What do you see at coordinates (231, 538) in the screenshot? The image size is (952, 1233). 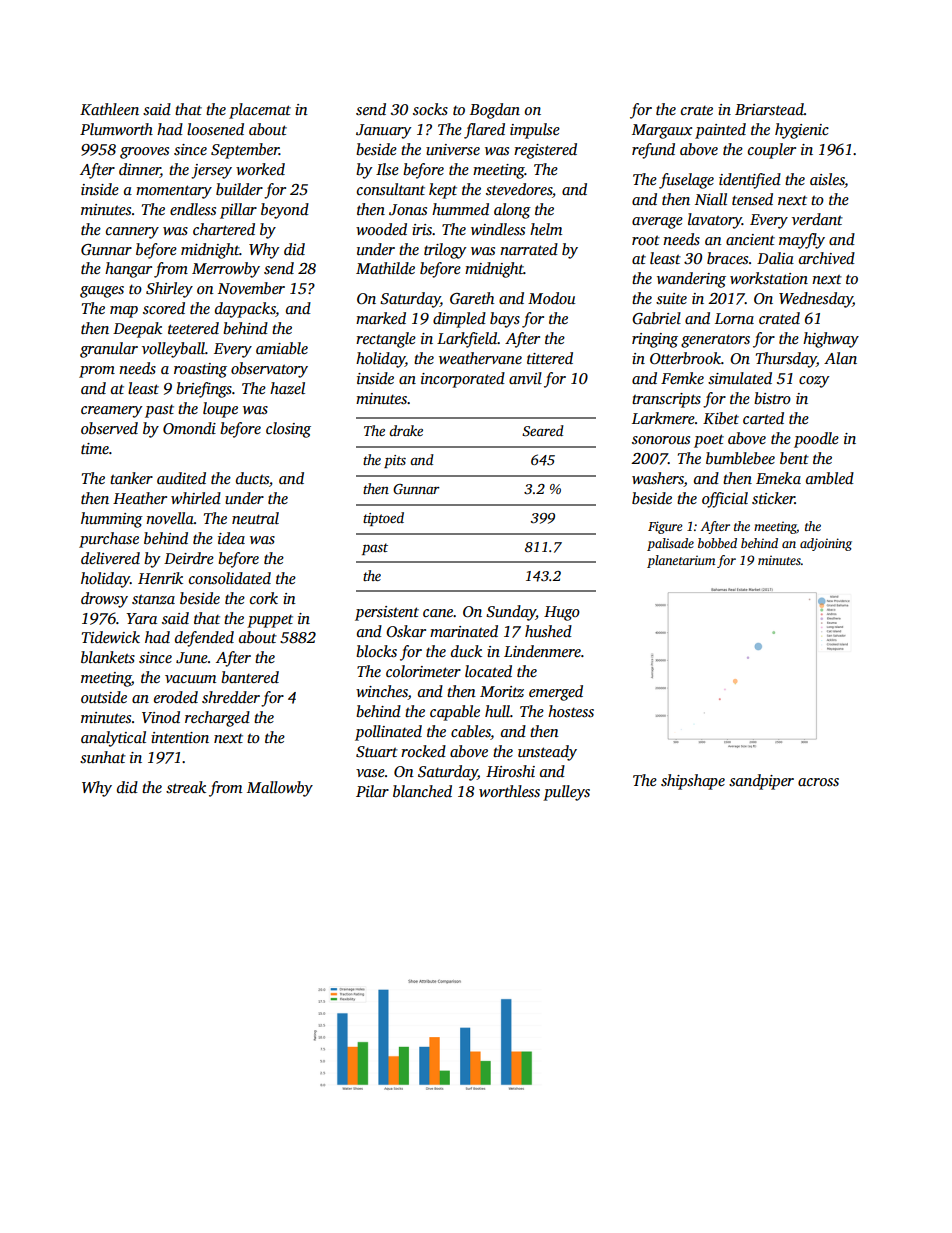 I see `idea` at bounding box center [231, 538].
